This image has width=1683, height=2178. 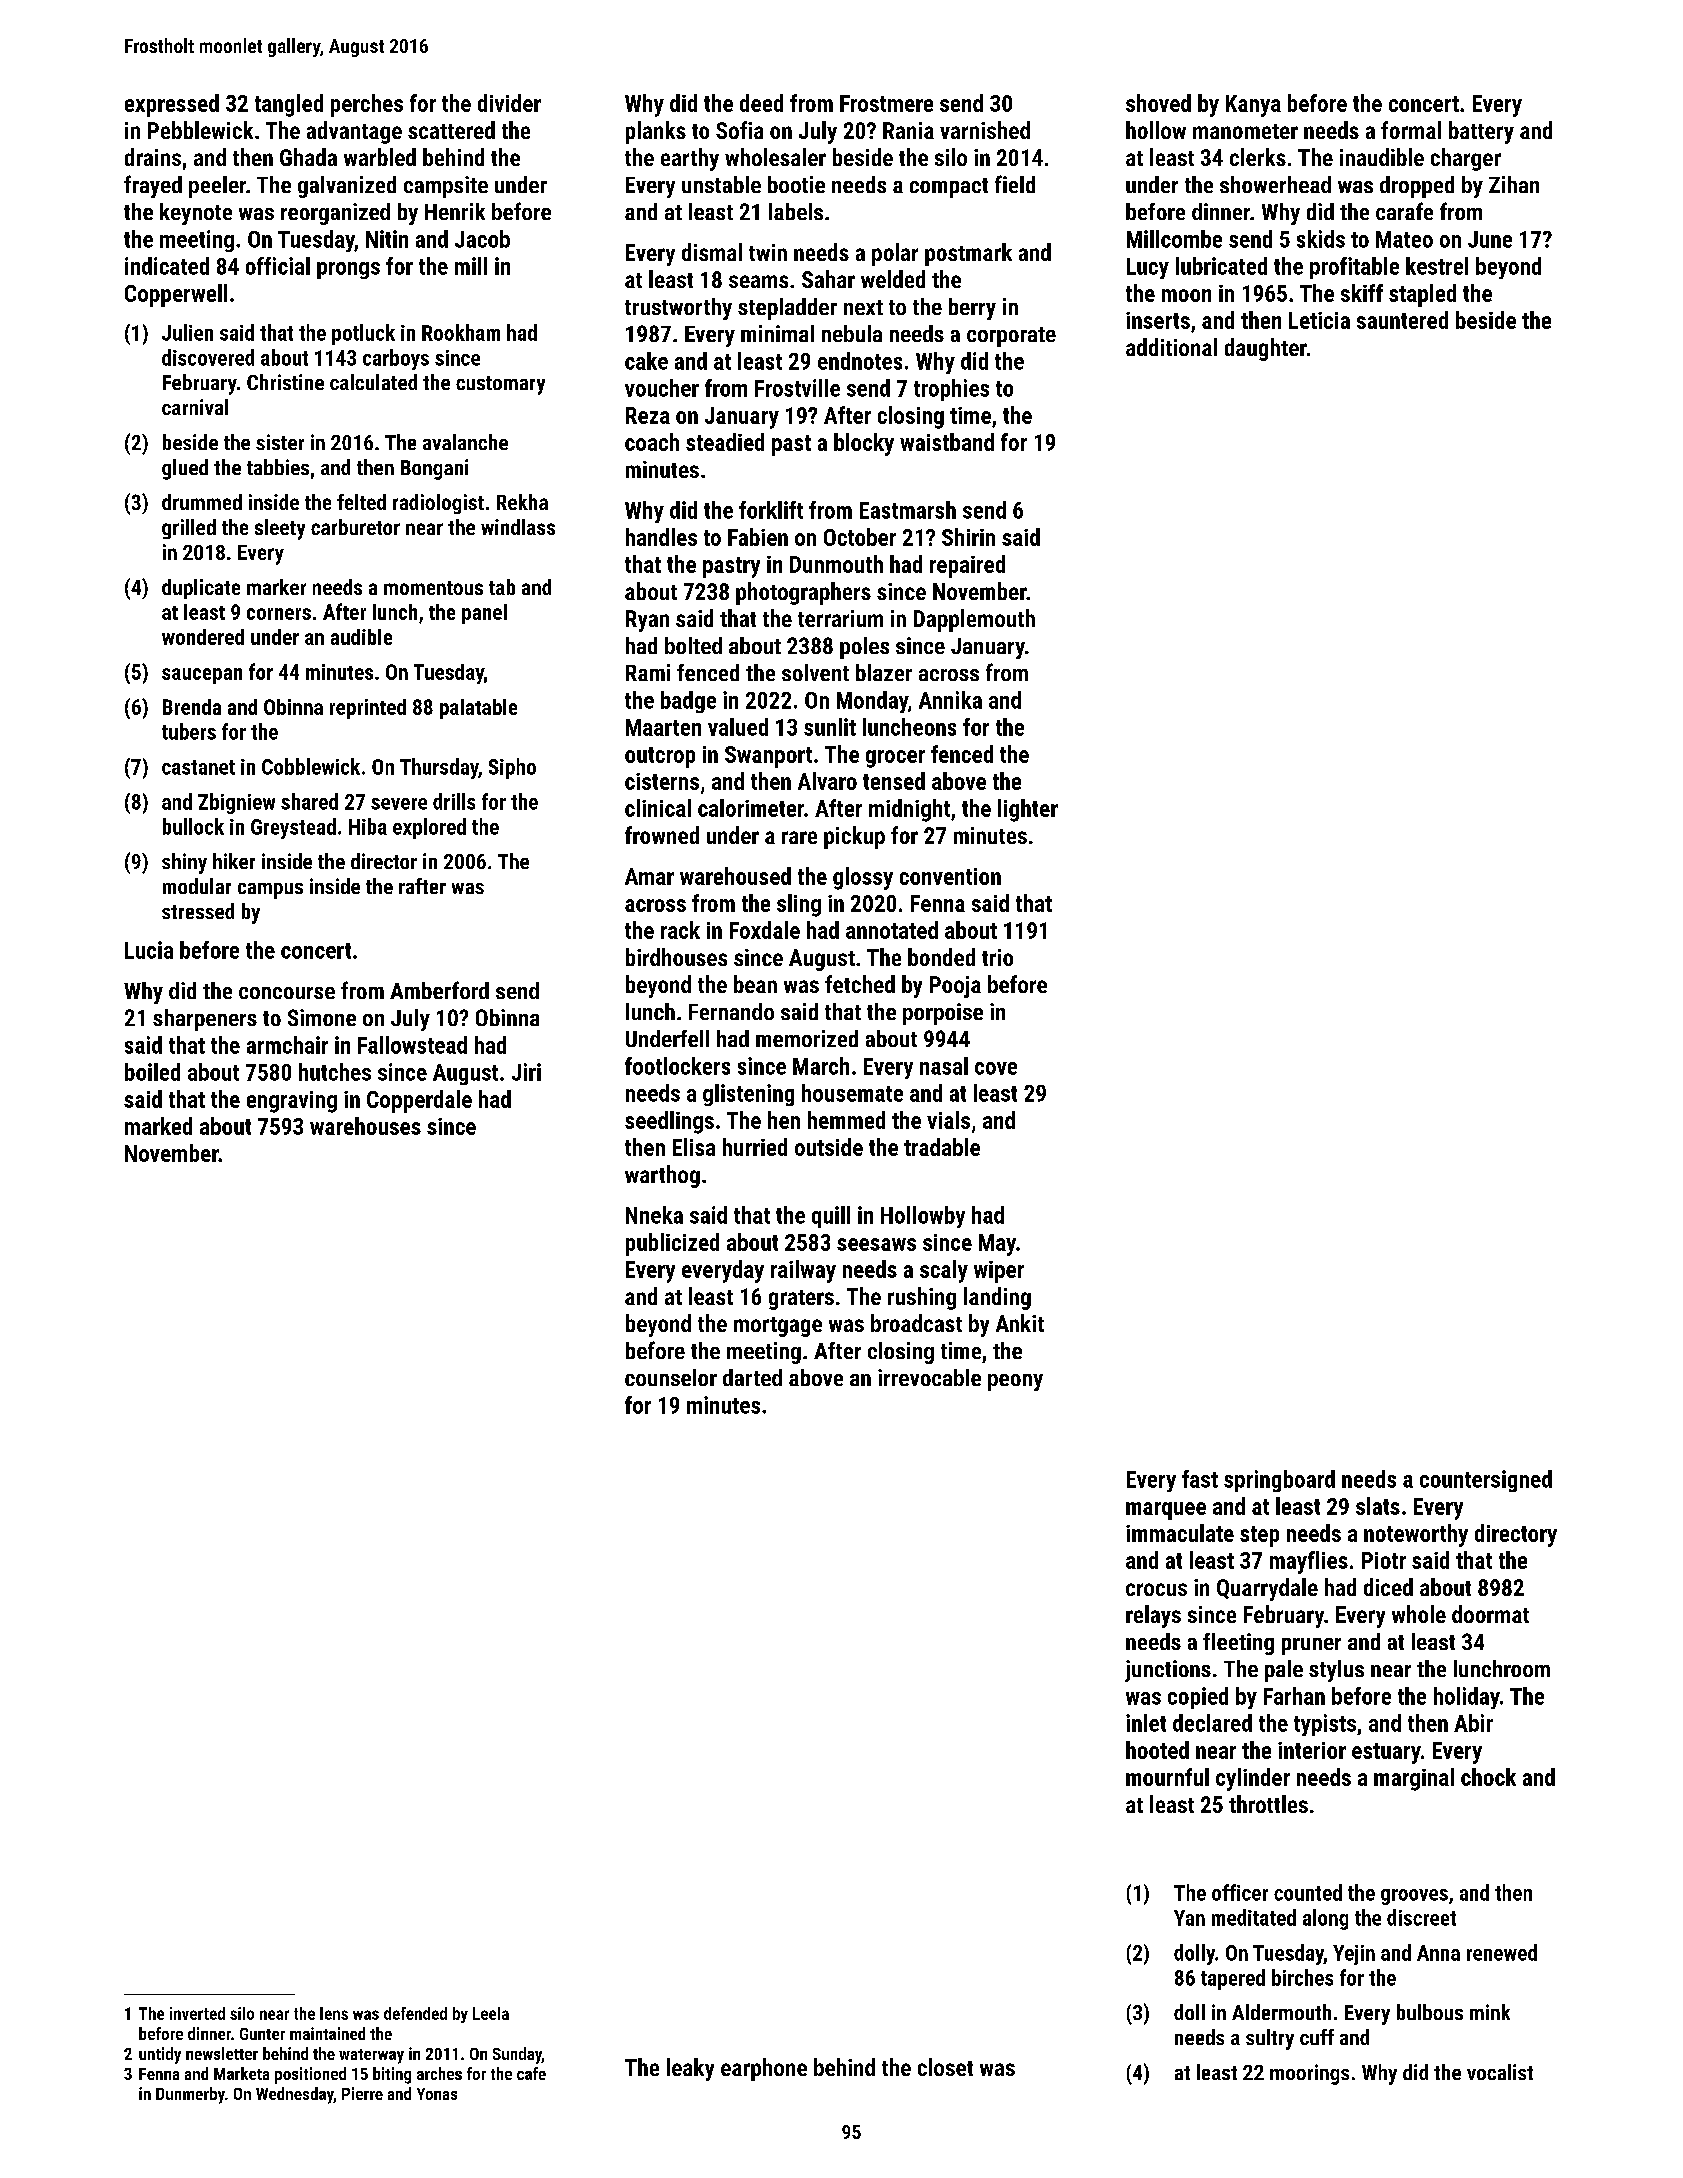 What do you see at coordinates (1309, 2074) in the image?
I see `moorings` at bounding box center [1309, 2074].
